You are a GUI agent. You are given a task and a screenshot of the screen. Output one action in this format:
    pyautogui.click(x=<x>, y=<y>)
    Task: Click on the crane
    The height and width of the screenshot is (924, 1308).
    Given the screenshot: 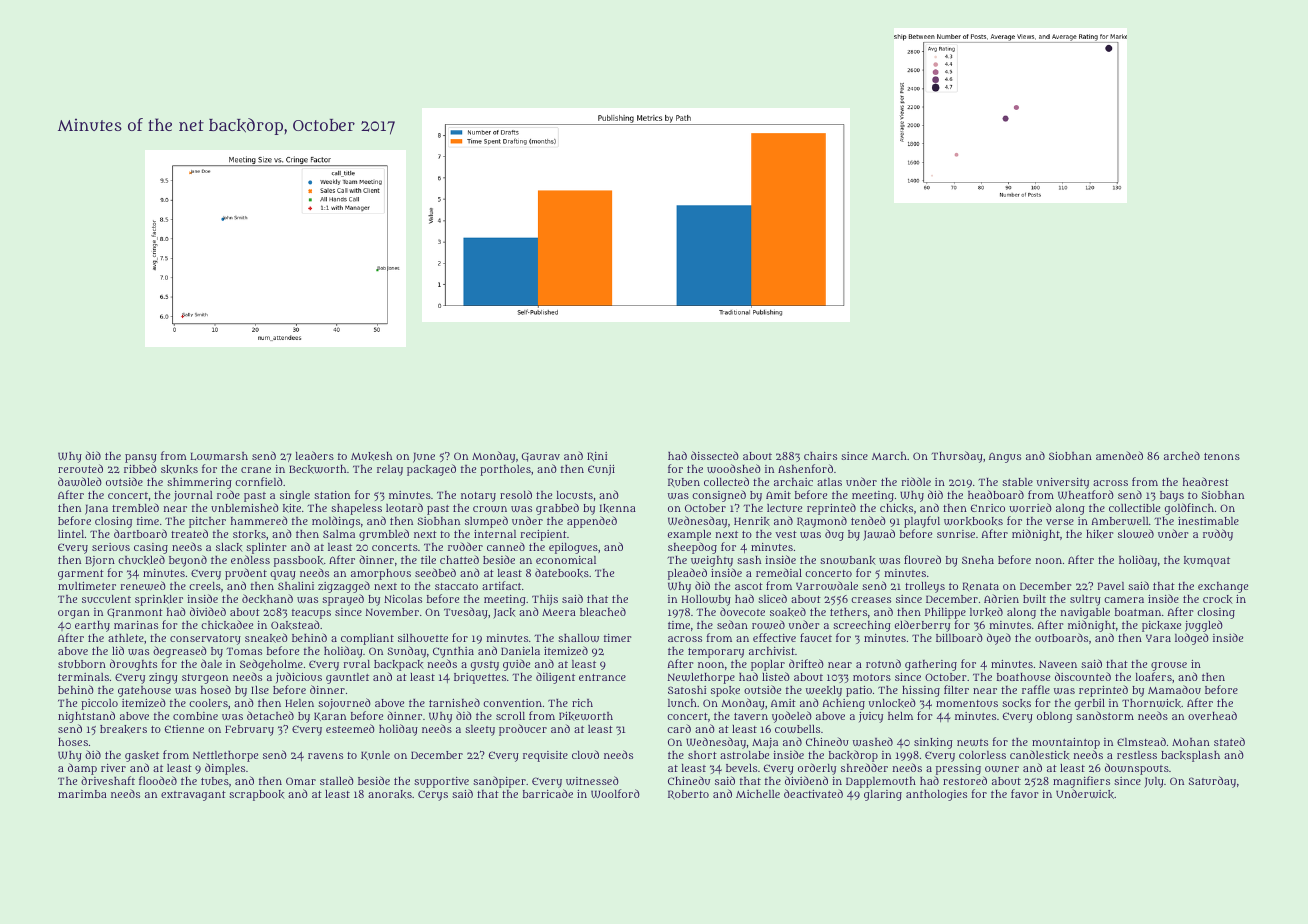 What is the action you would take?
    pyautogui.click(x=256, y=470)
